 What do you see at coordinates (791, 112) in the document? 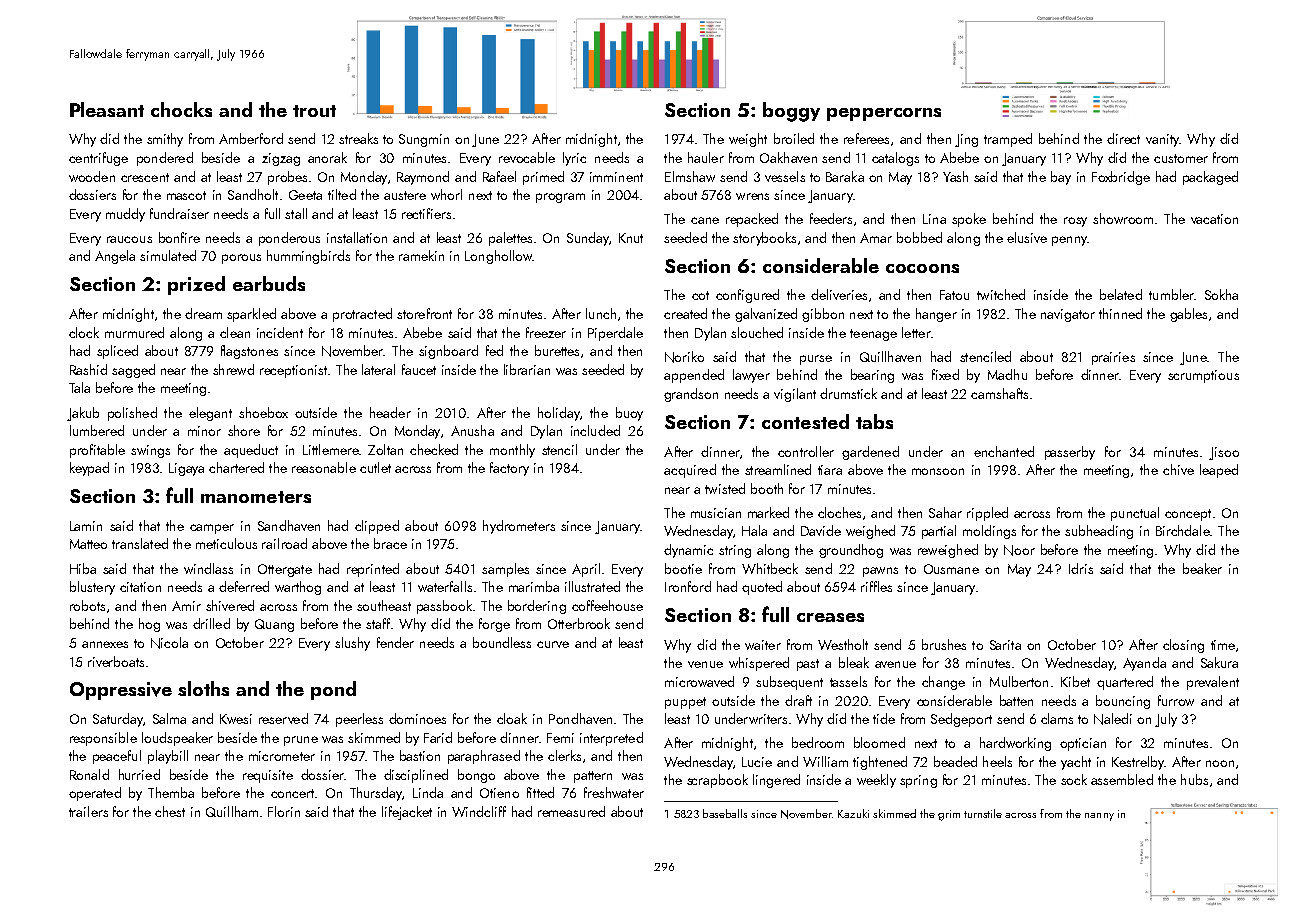
I see `boggy` at bounding box center [791, 112].
